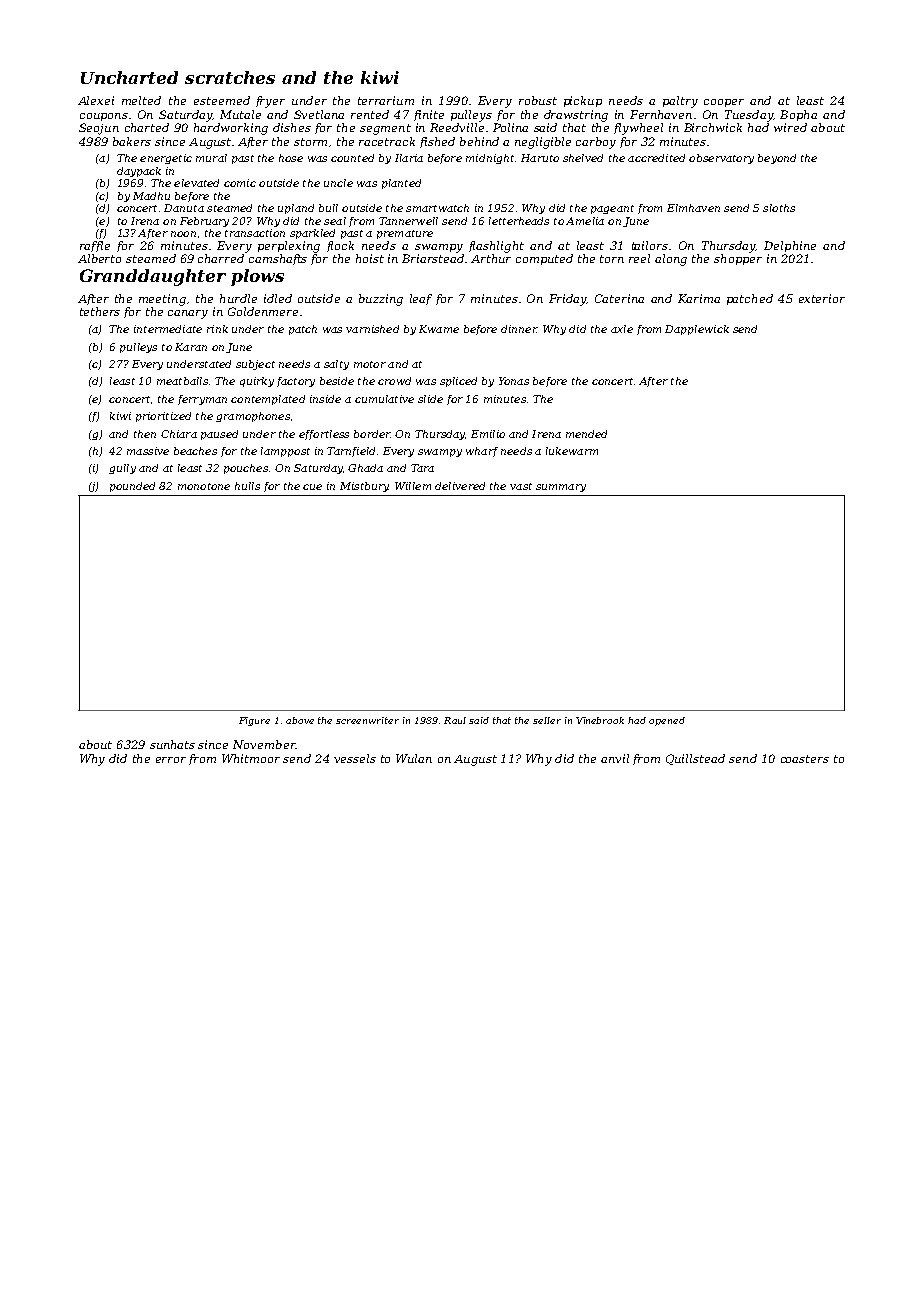 The width and height of the document is (924, 1308). Describe the element at coordinates (367, 720) in the document. I see `screenwriter` at that location.
